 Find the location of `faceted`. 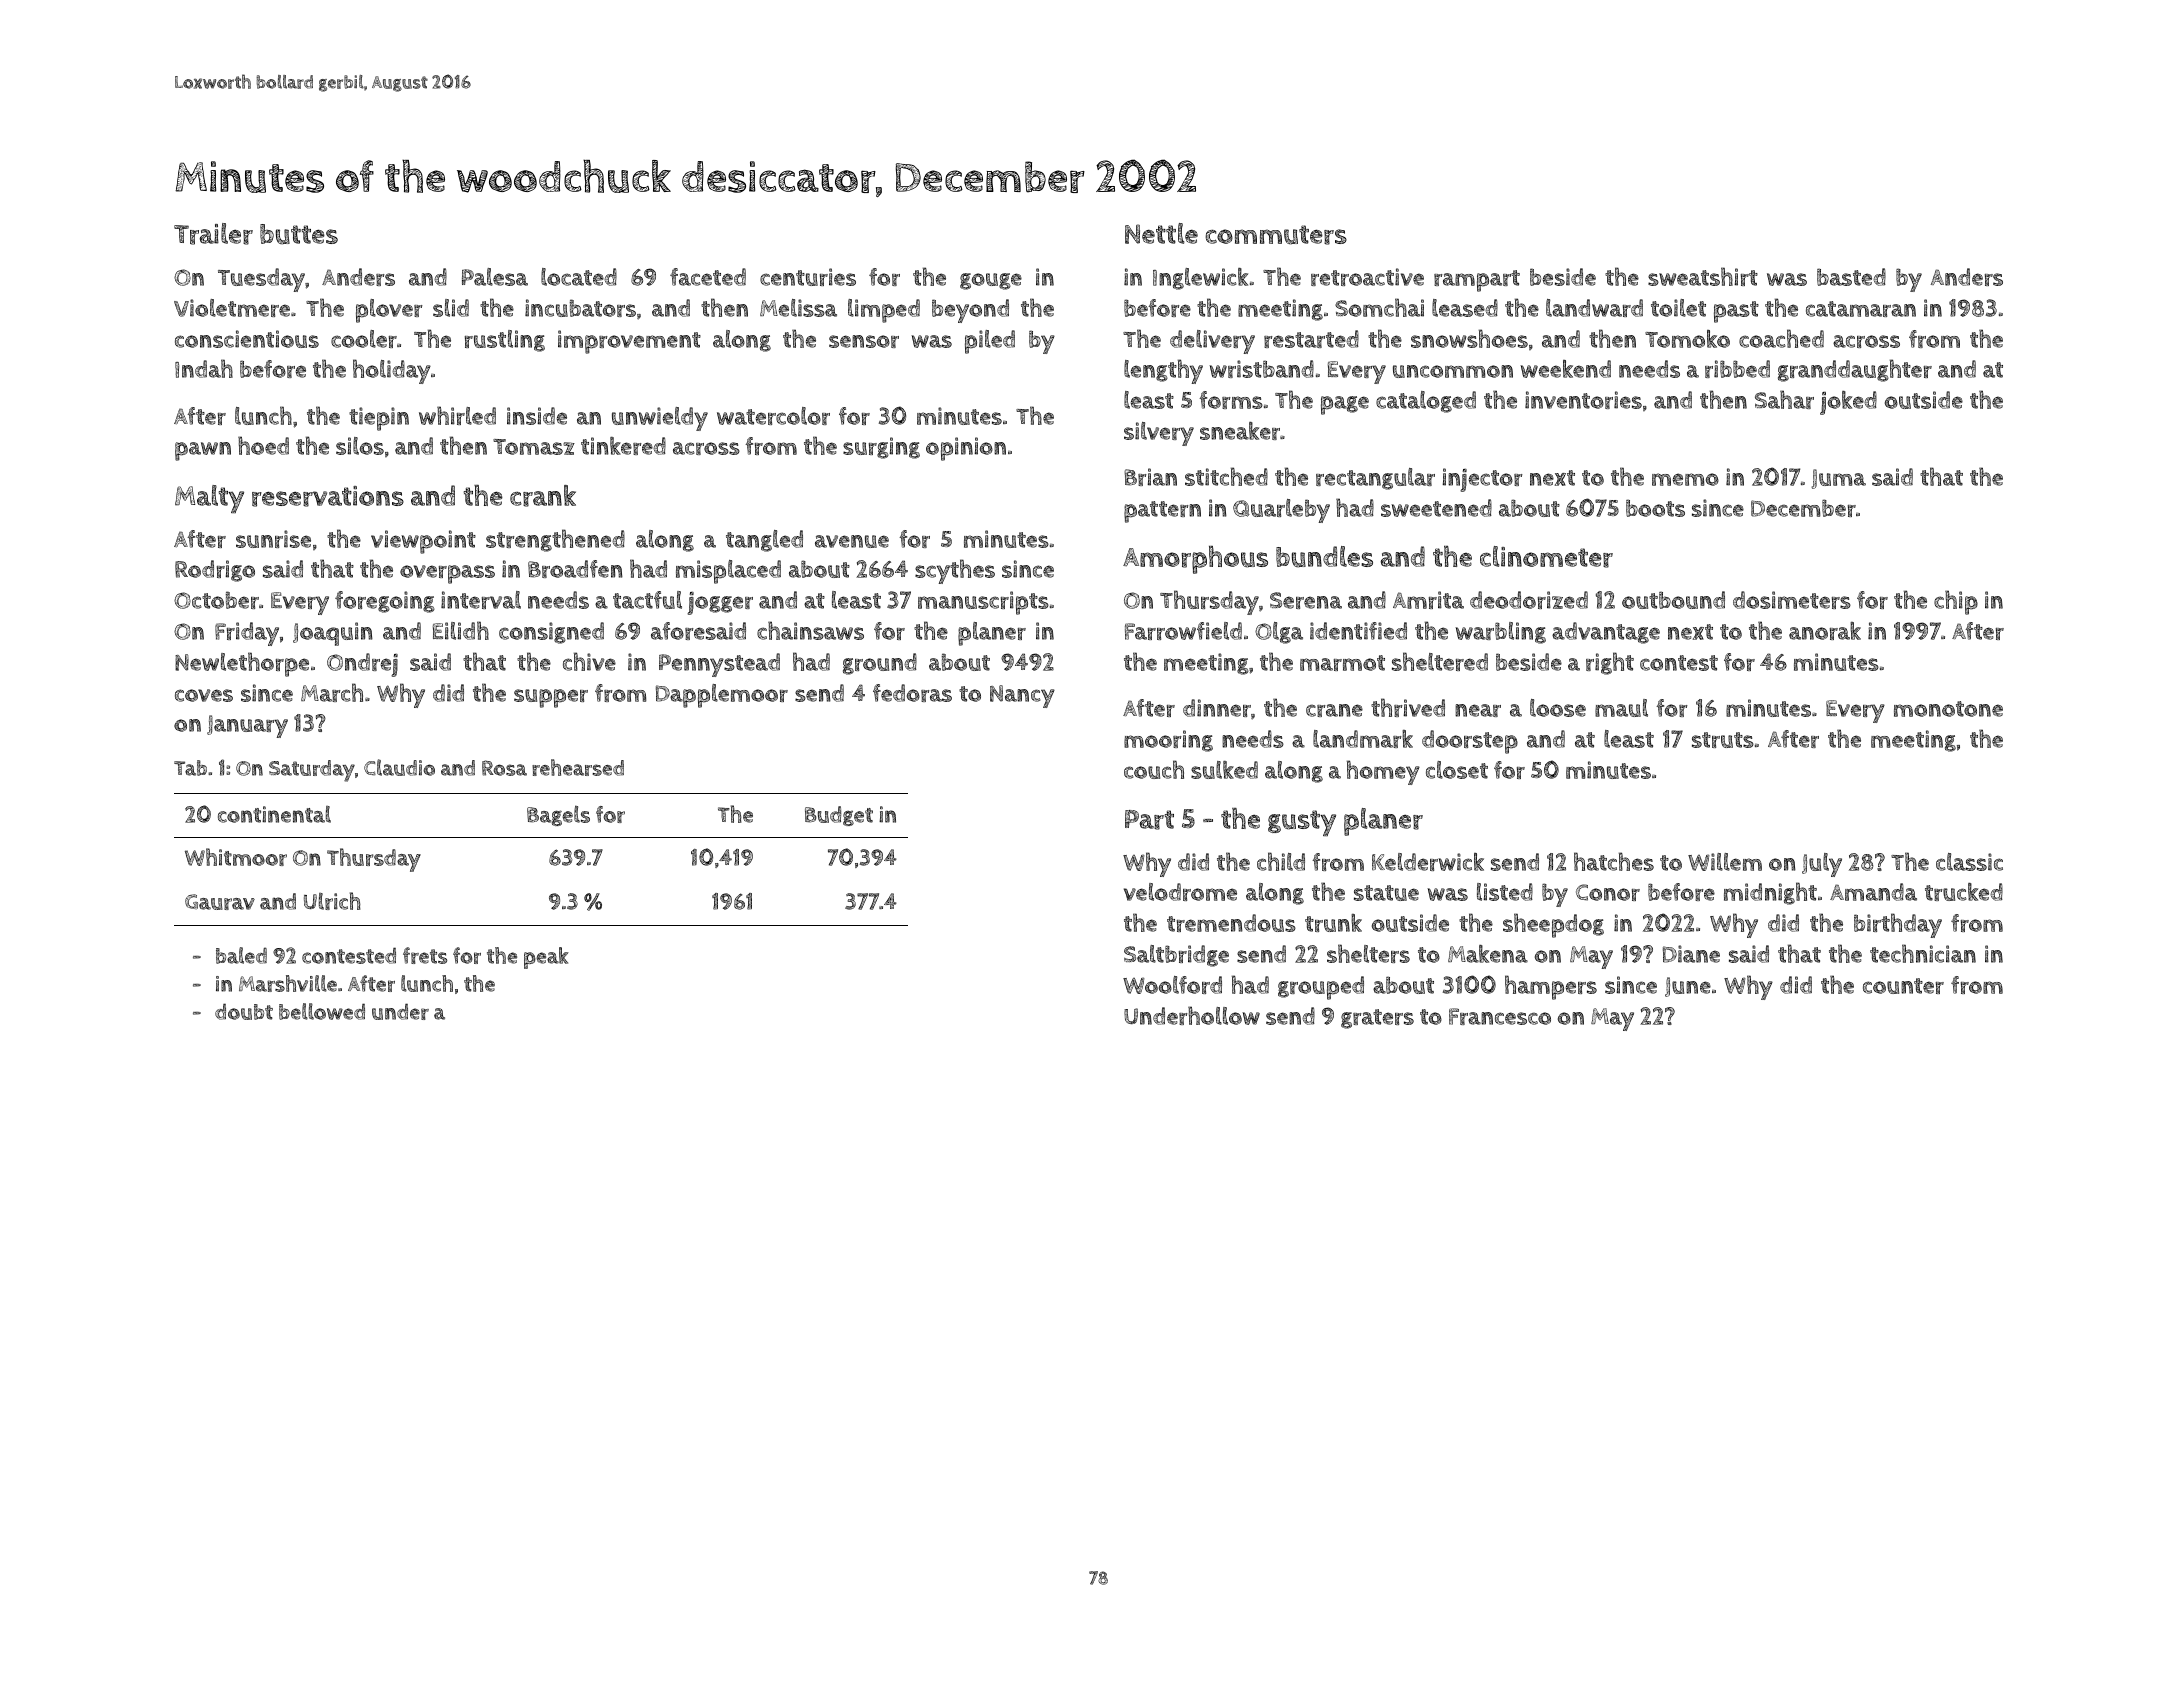

faceted is located at coordinates (708, 277).
